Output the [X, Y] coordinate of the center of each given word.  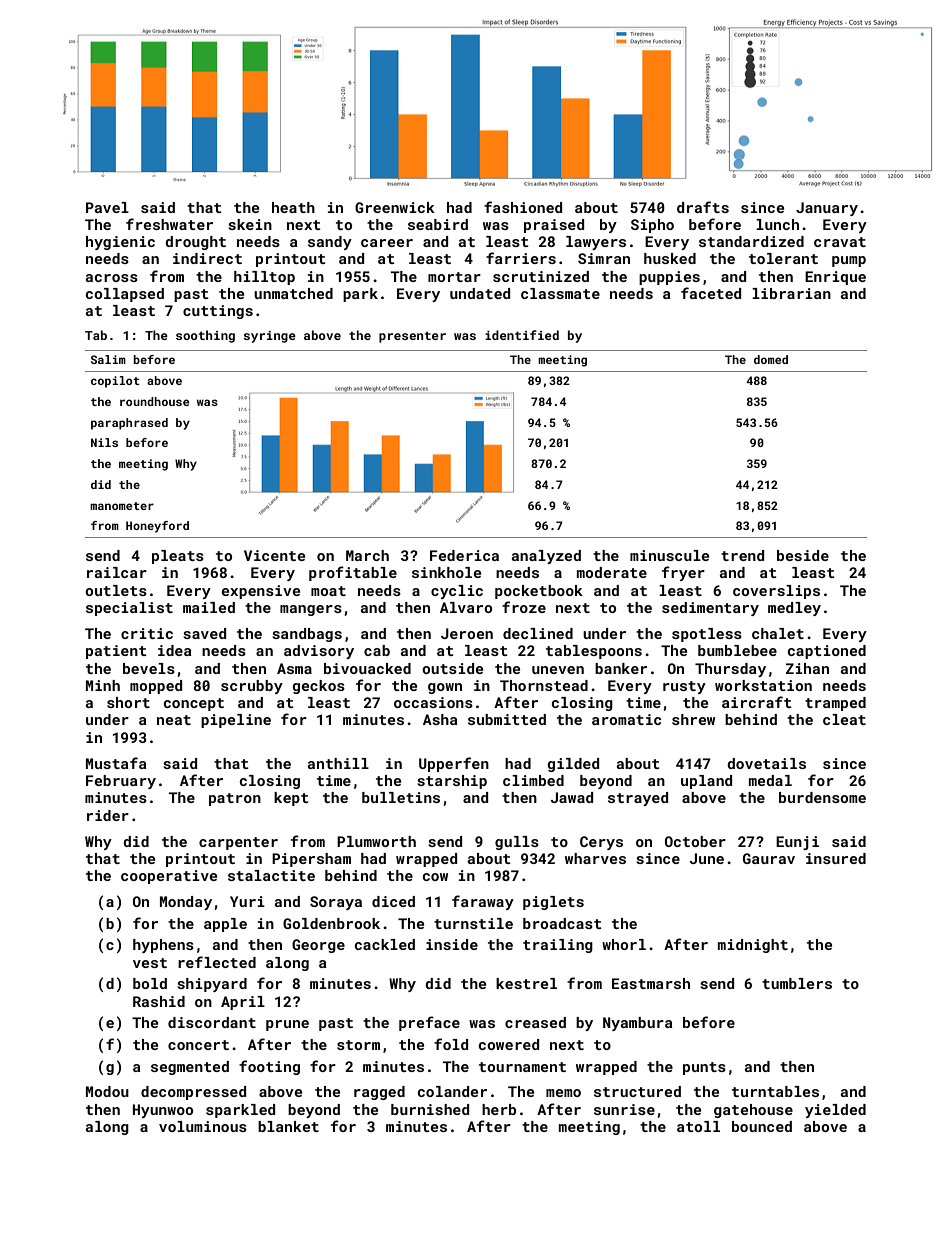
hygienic [120, 243]
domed [771, 359]
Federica [464, 555]
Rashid [159, 1001]
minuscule [669, 555]
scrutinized [541, 276]
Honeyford [157, 527]
